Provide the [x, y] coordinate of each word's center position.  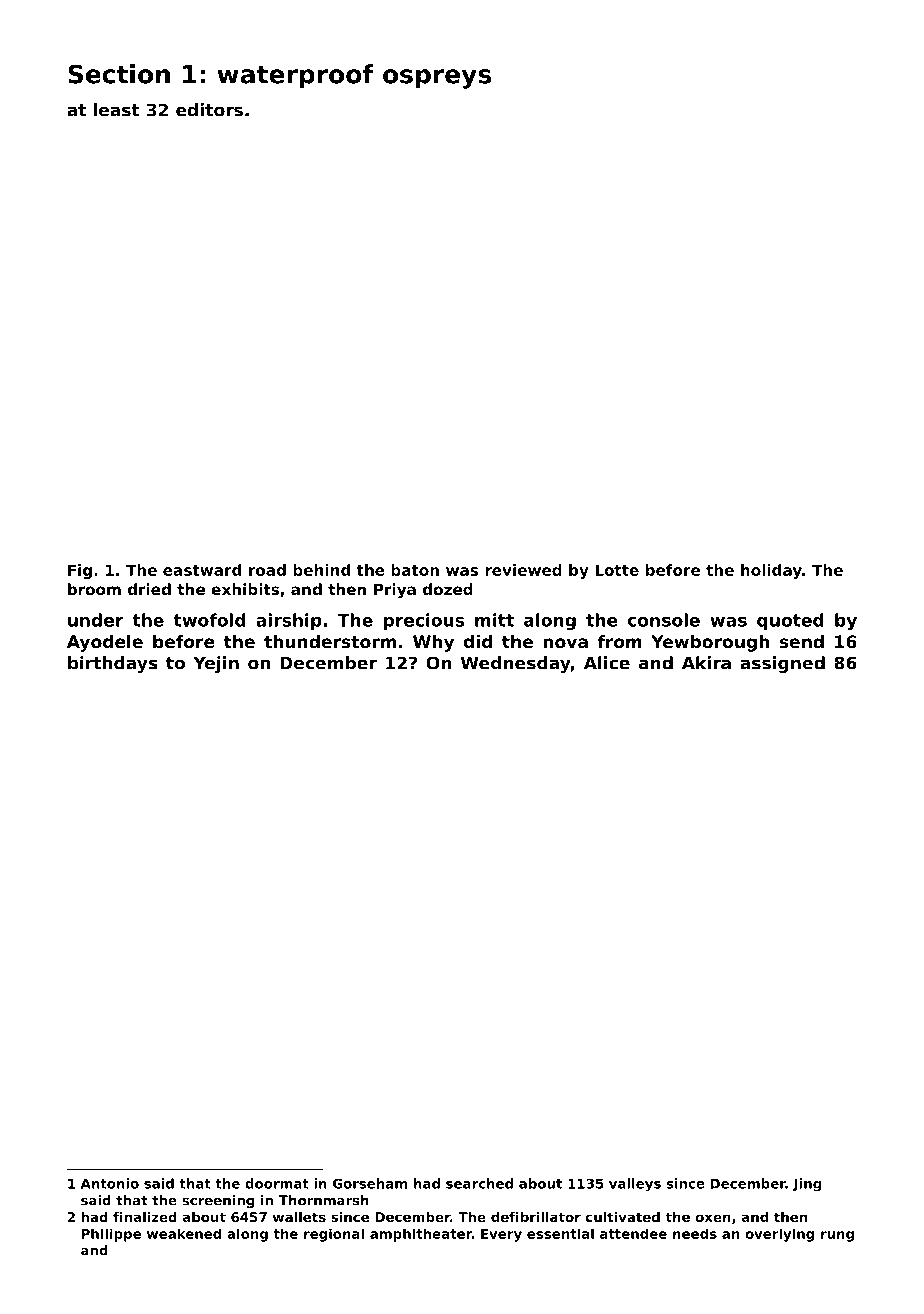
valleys [635, 1184]
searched [479, 1183]
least [116, 110]
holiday [771, 571]
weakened [184, 1233]
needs [695, 1233]
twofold [209, 620]
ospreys [437, 79]
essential [560, 1233]
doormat [277, 1183]
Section [119, 74]
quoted [790, 621]
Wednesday [515, 664]
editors [209, 110]
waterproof [295, 76]
